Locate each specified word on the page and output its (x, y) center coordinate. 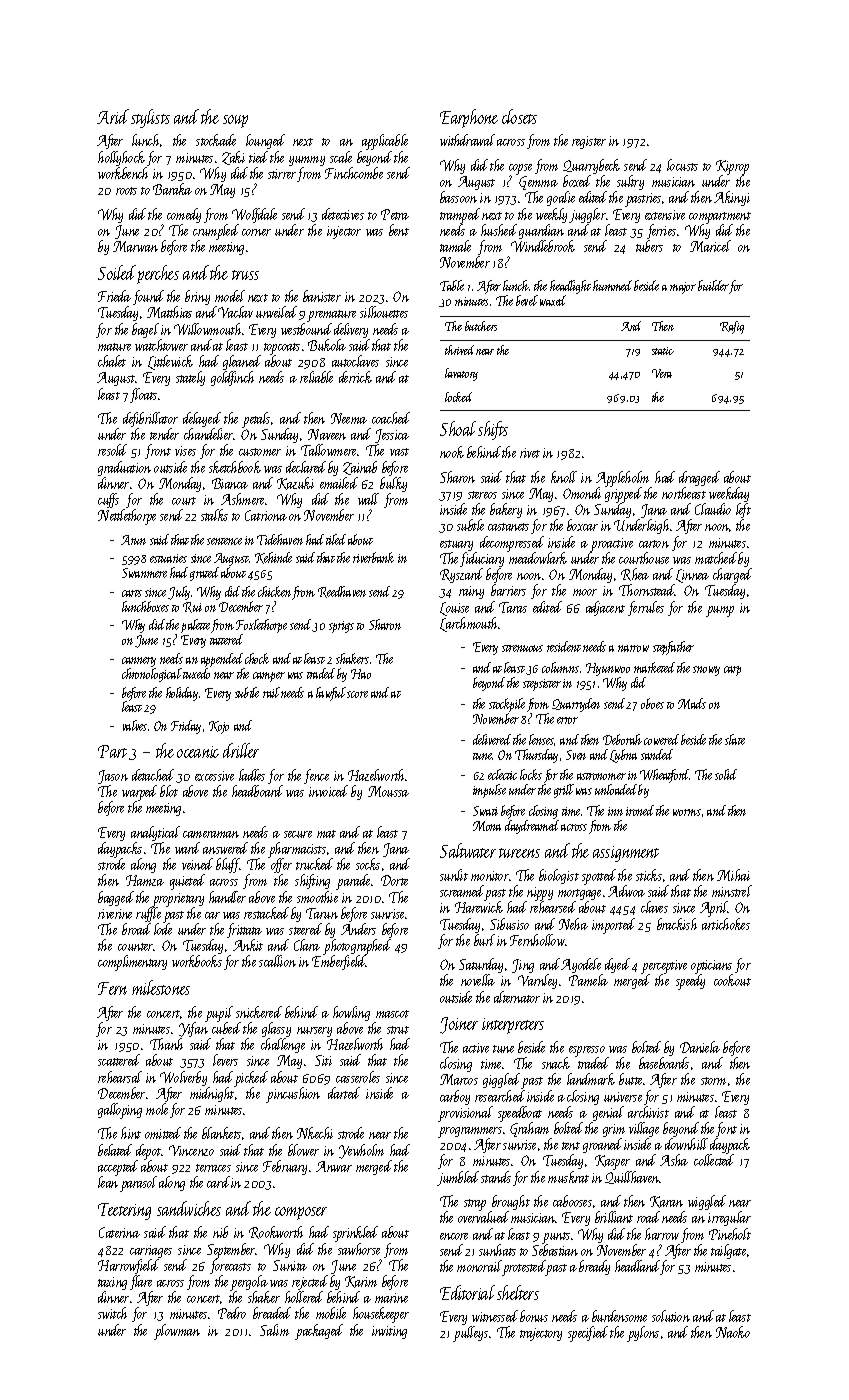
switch (112, 1313)
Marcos (459, 1079)
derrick (355, 377)
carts (132, 593)
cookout (732, 980)
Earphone (469, 118)
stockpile (507, 705)
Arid (113, 116)
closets (519, 116)
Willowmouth (208, 329)
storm (713, 1081)
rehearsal (120, 1077)
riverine (115, 914)
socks (368, 864)
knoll (564, 477)
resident (564, 646)
